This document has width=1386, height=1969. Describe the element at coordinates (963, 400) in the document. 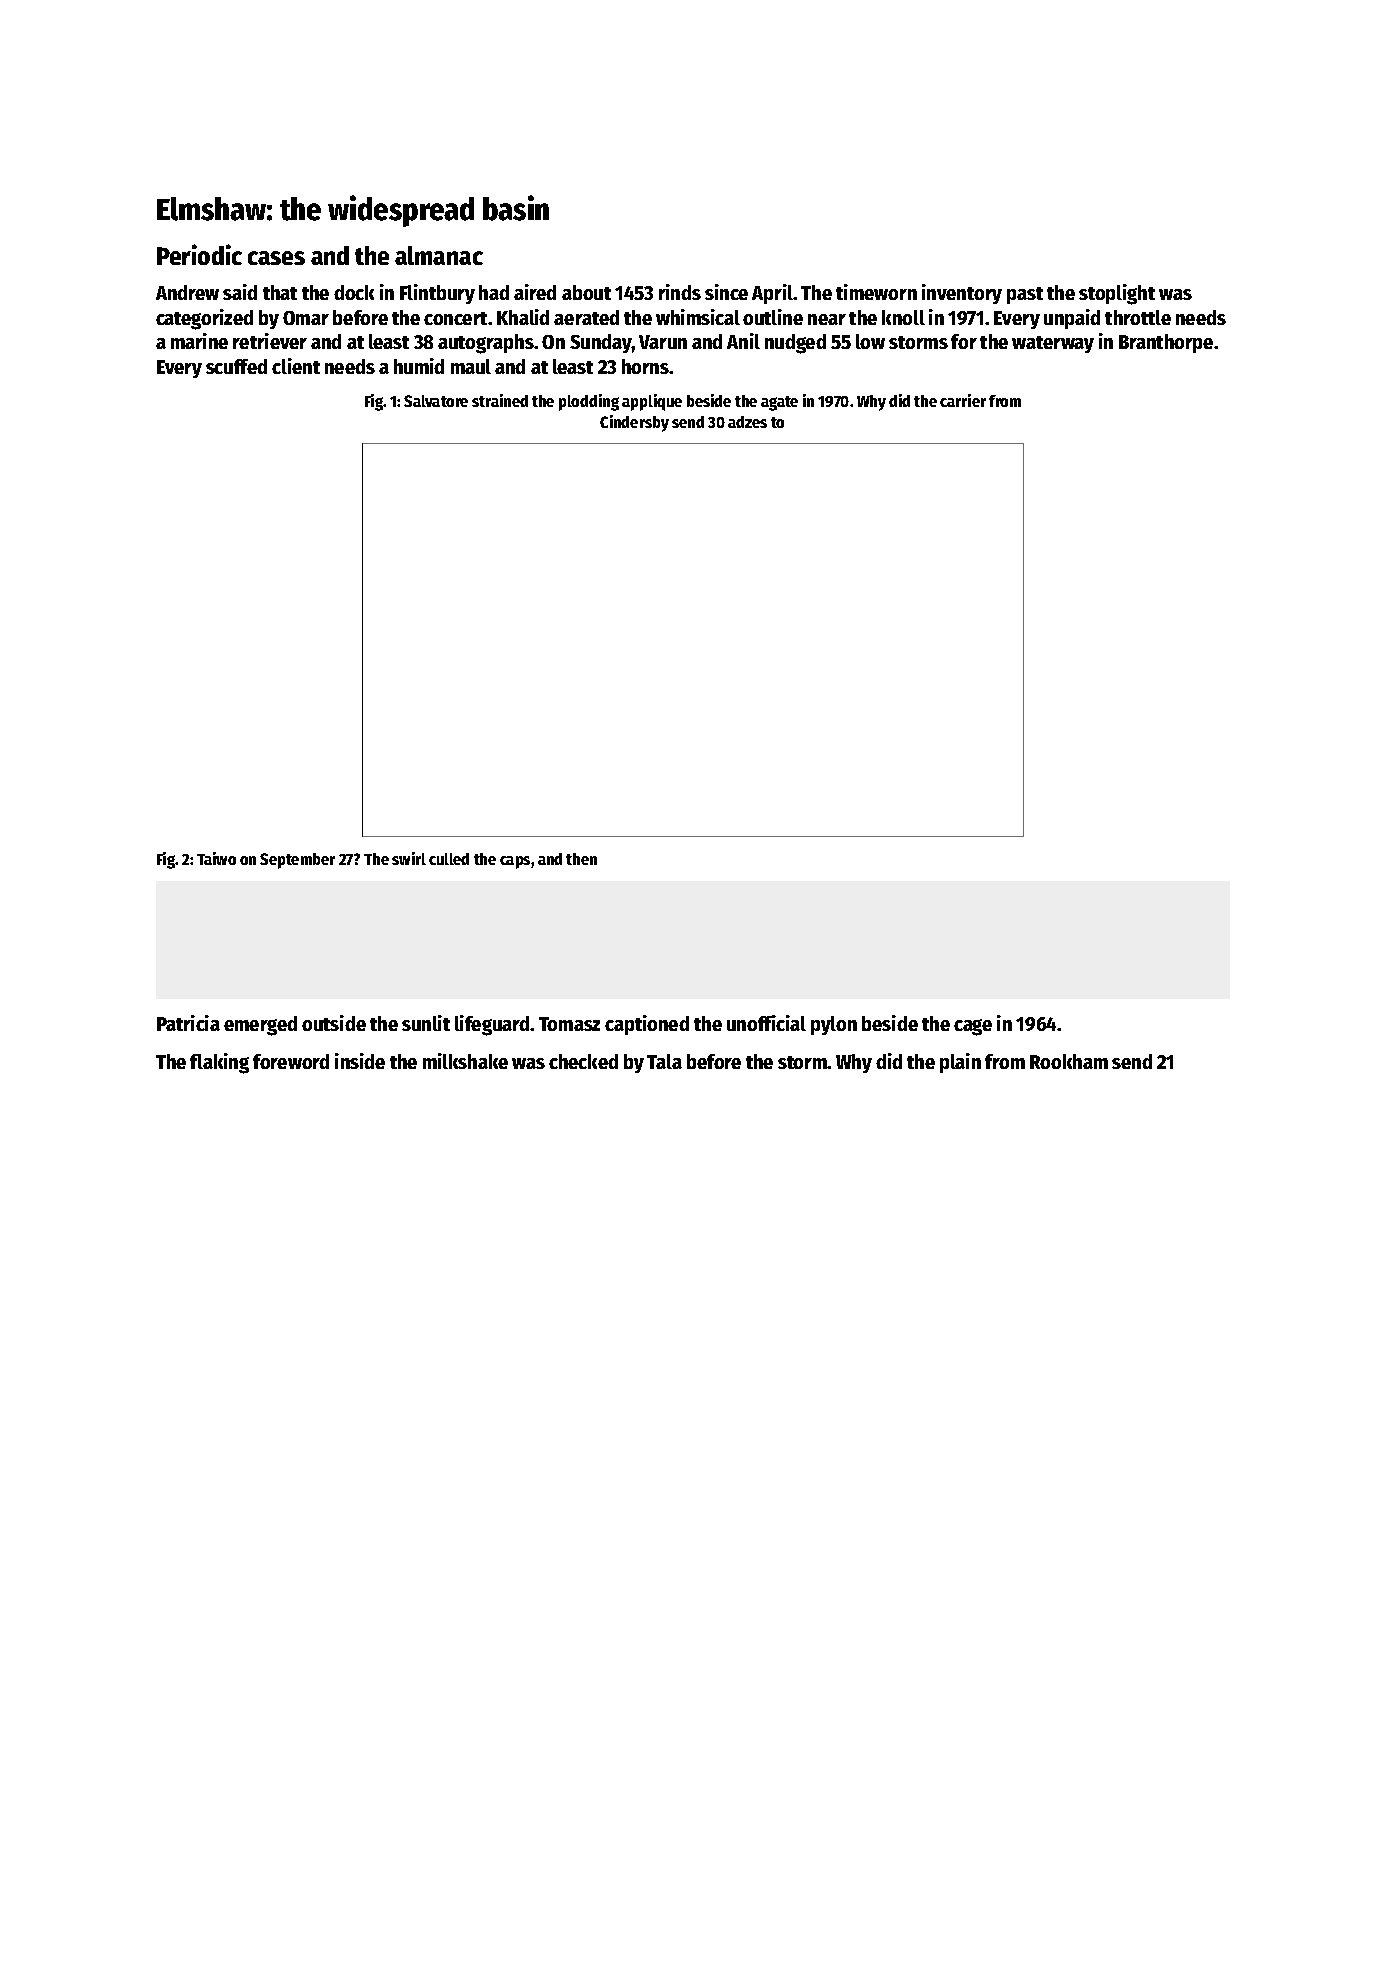

I see `carrier` at that location.
